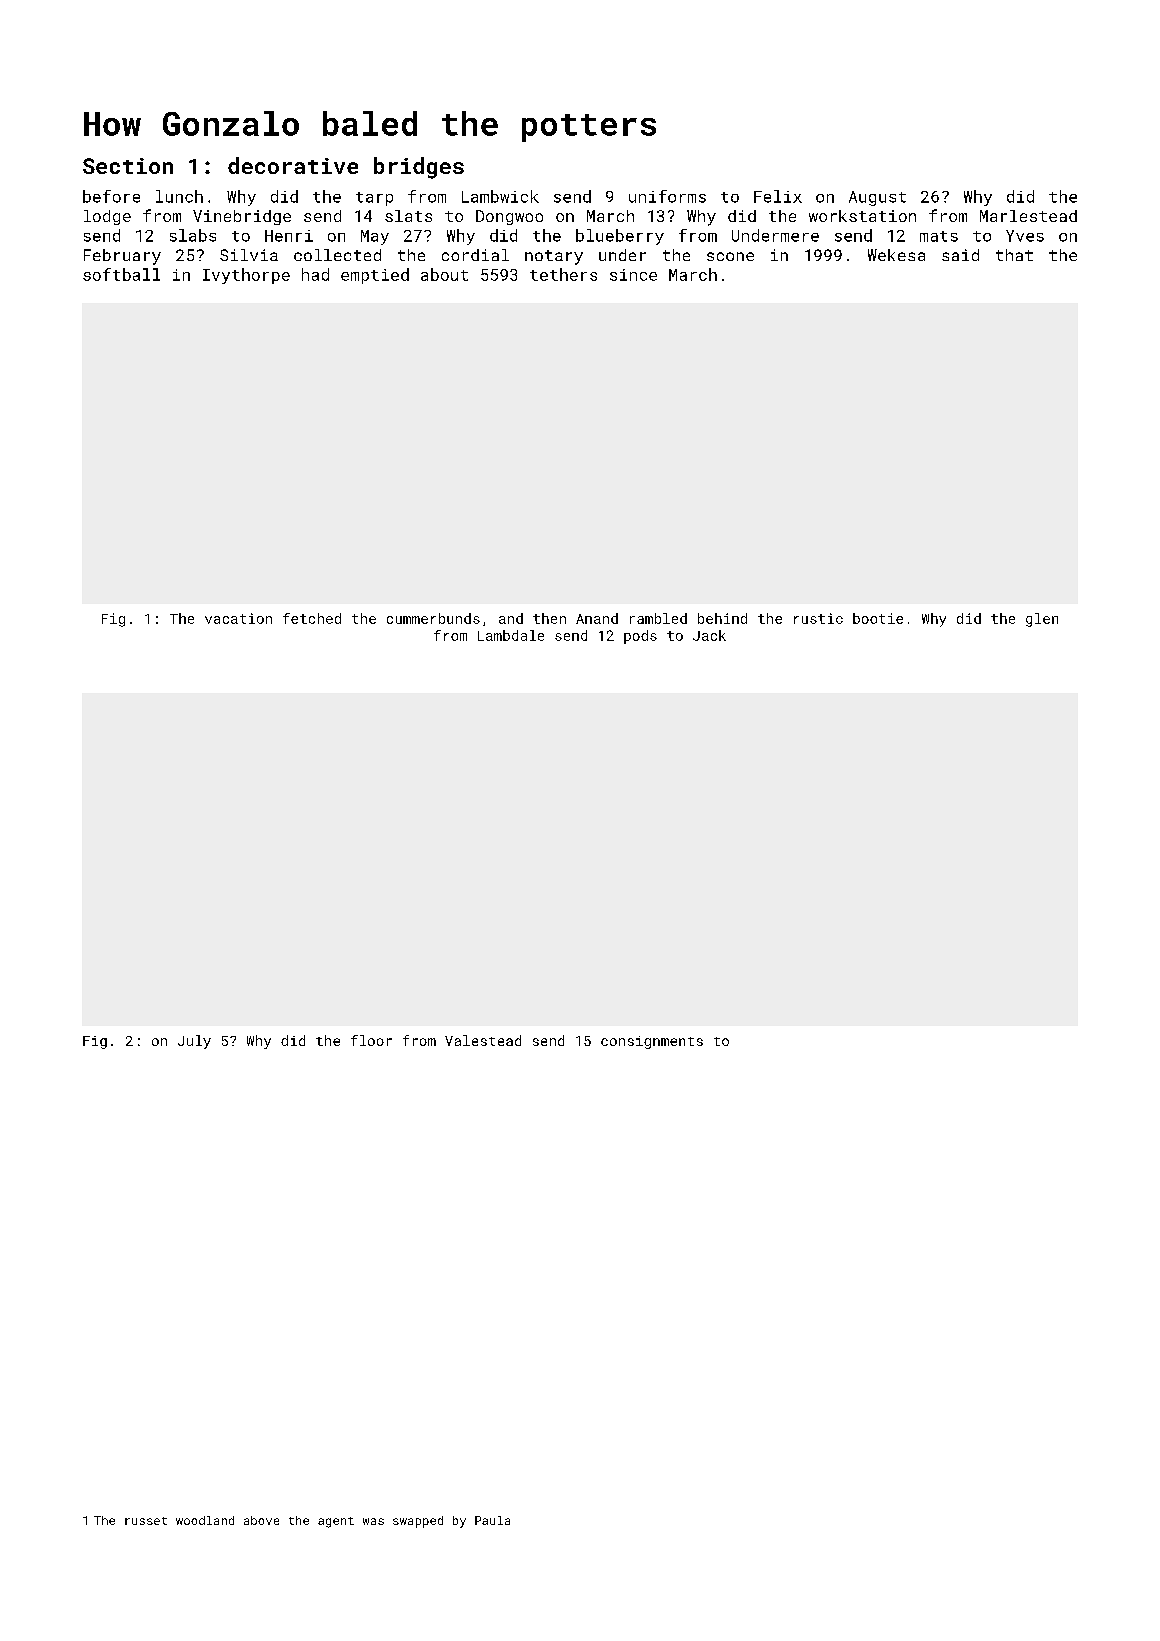 The image size is (1160, 1641). What do you see at coordinates (1014, 255) in the screenshot?
I see `that` at bounding box center [1014, 255].
